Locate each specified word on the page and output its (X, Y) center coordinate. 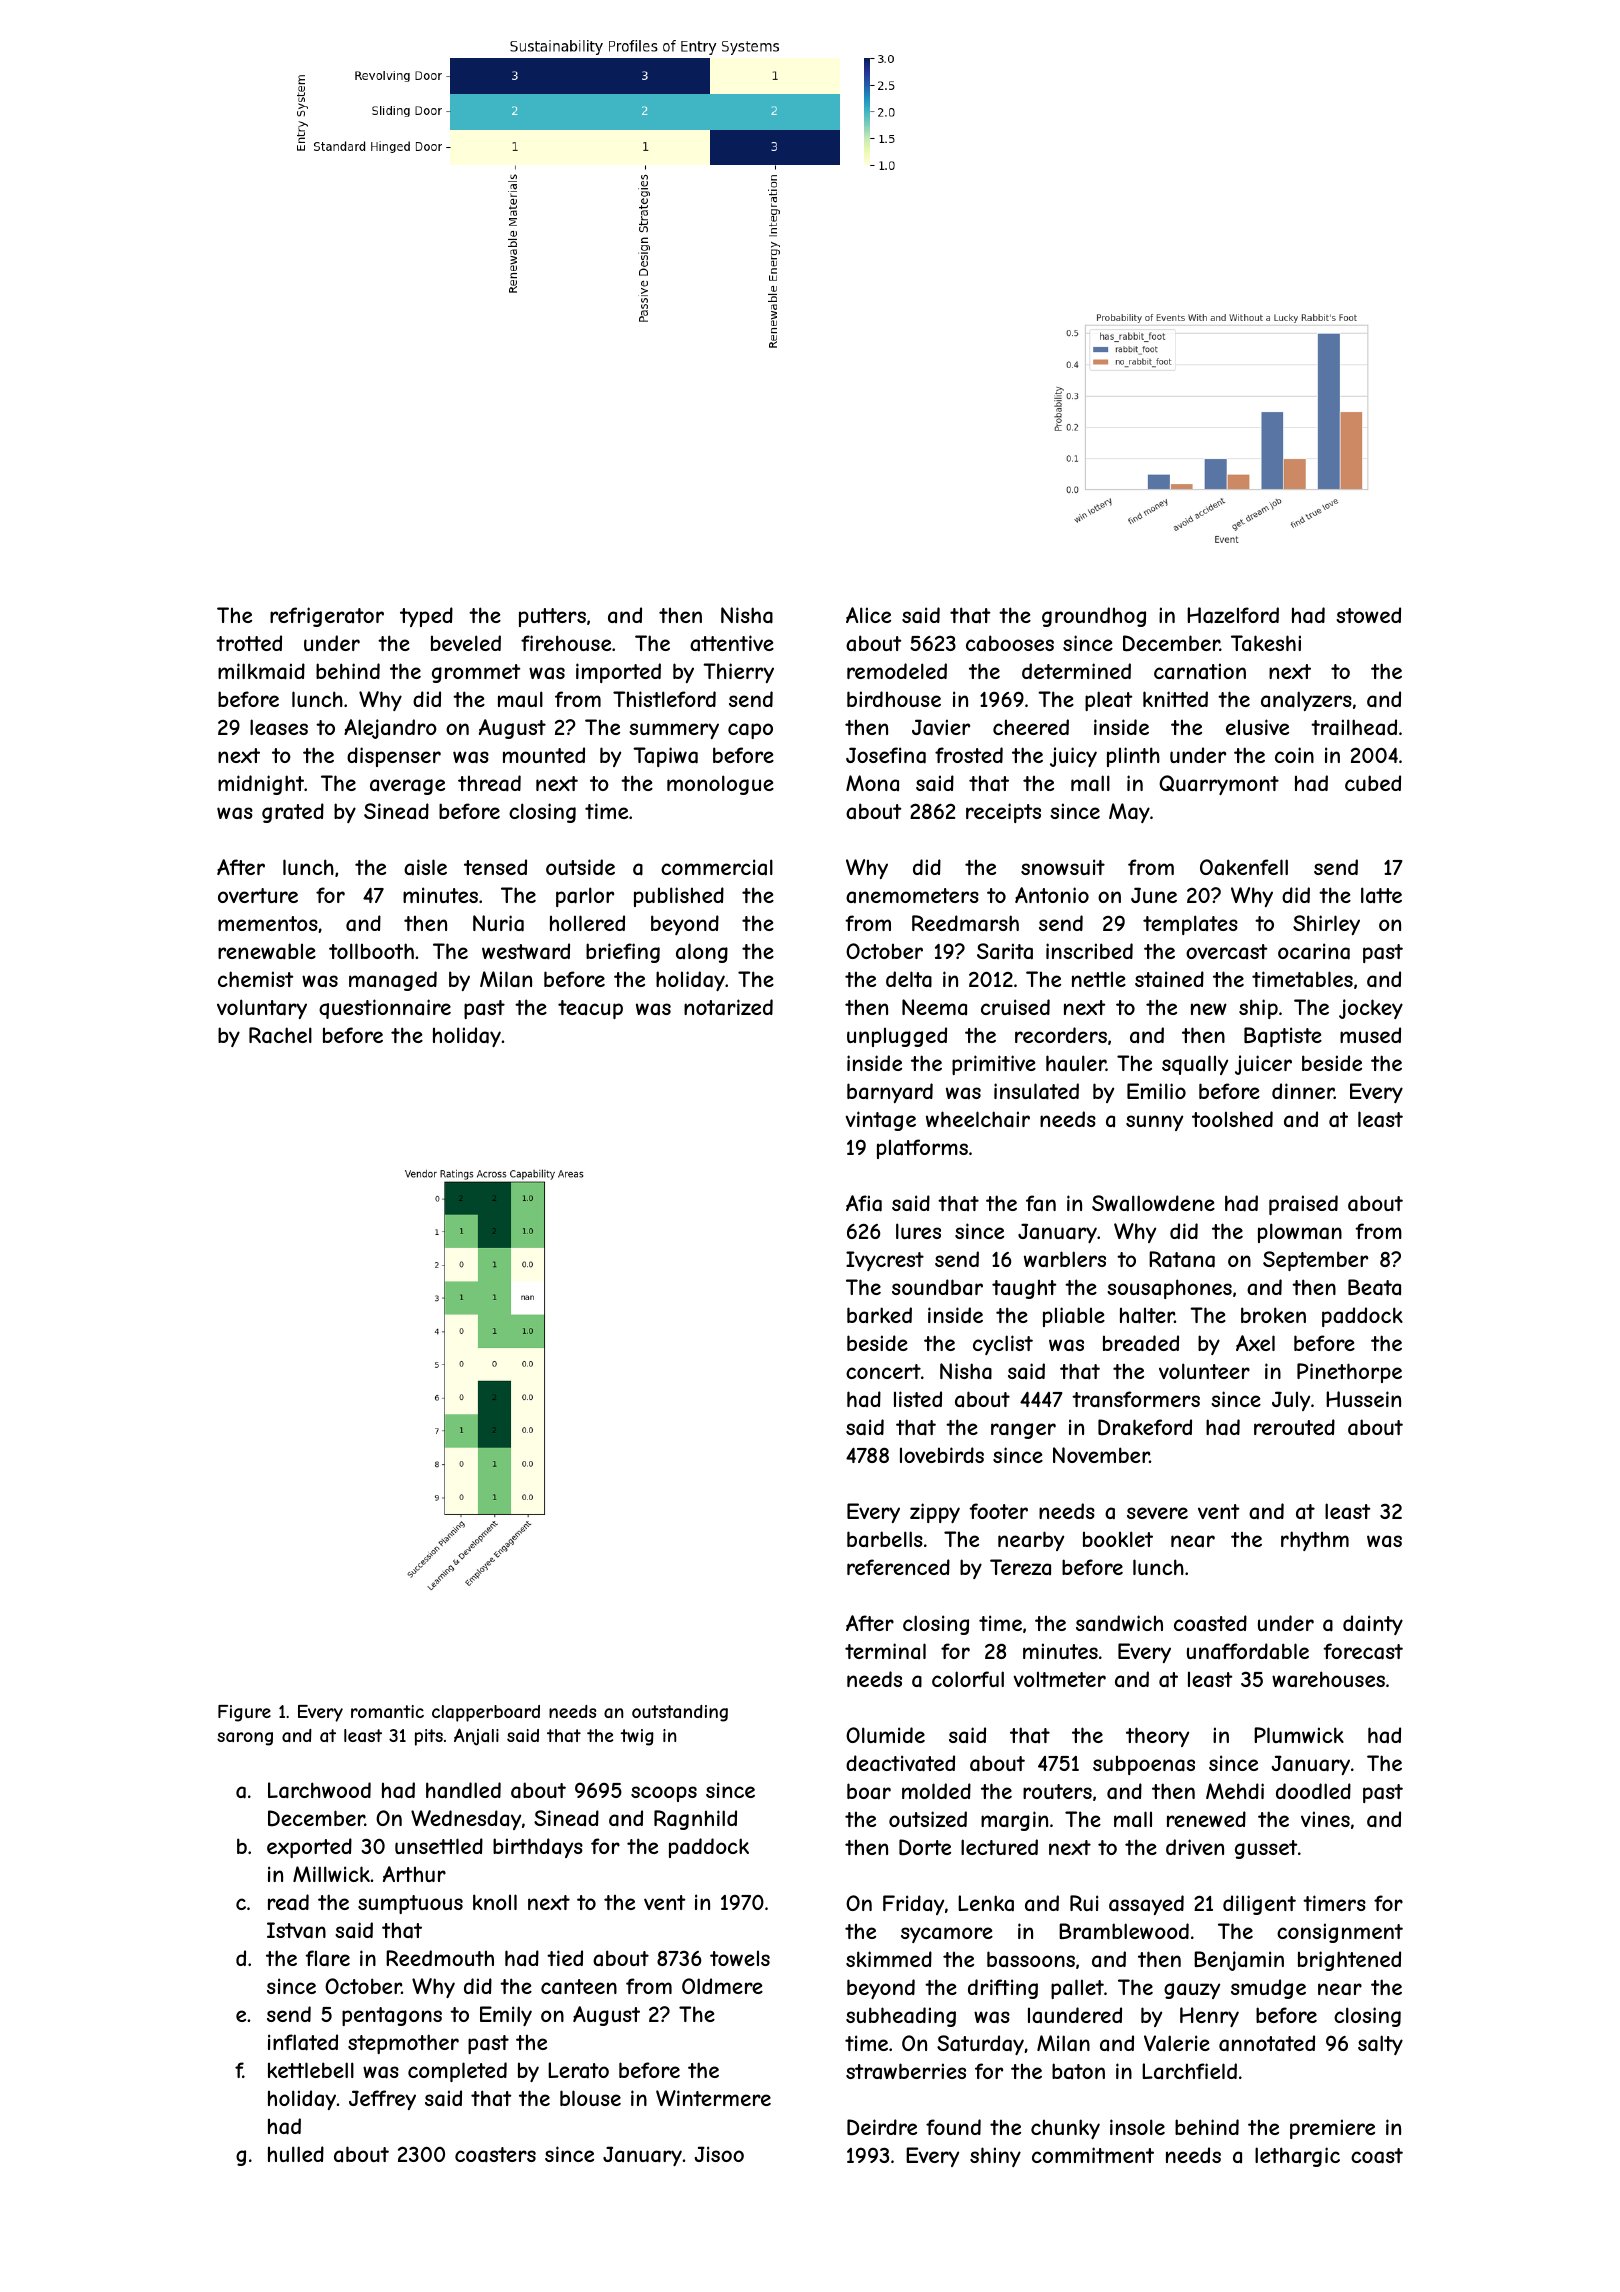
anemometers (912, 896)
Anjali (476, 1737)
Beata (1374, 1287)
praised (1303, 1205)
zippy (935, 1513)
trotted (249, 643)
